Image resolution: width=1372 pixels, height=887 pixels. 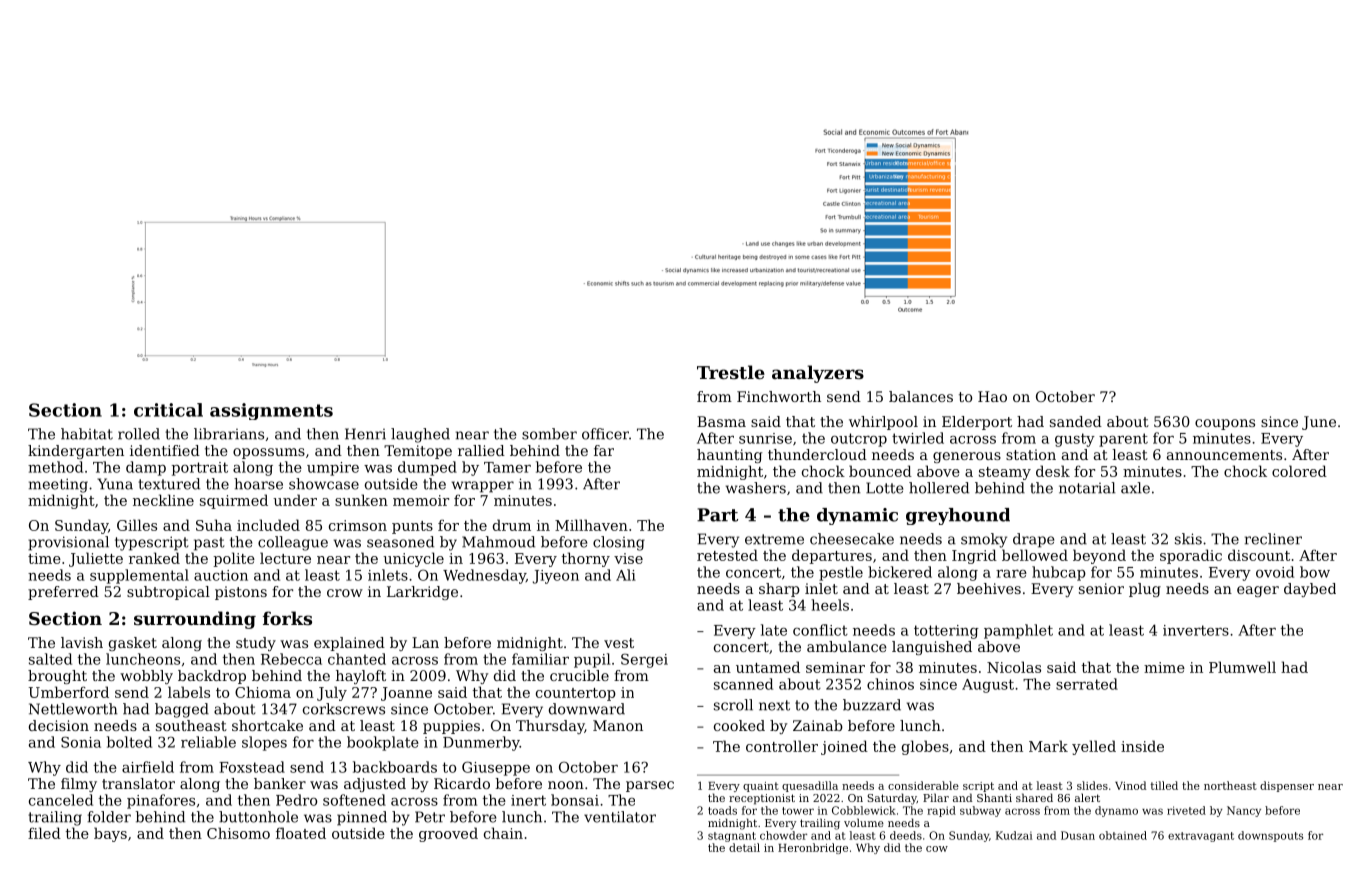 What do you see at coordinates (238, 833) in the page?
I see `Chisomo` at bounding box center [238, 833].
